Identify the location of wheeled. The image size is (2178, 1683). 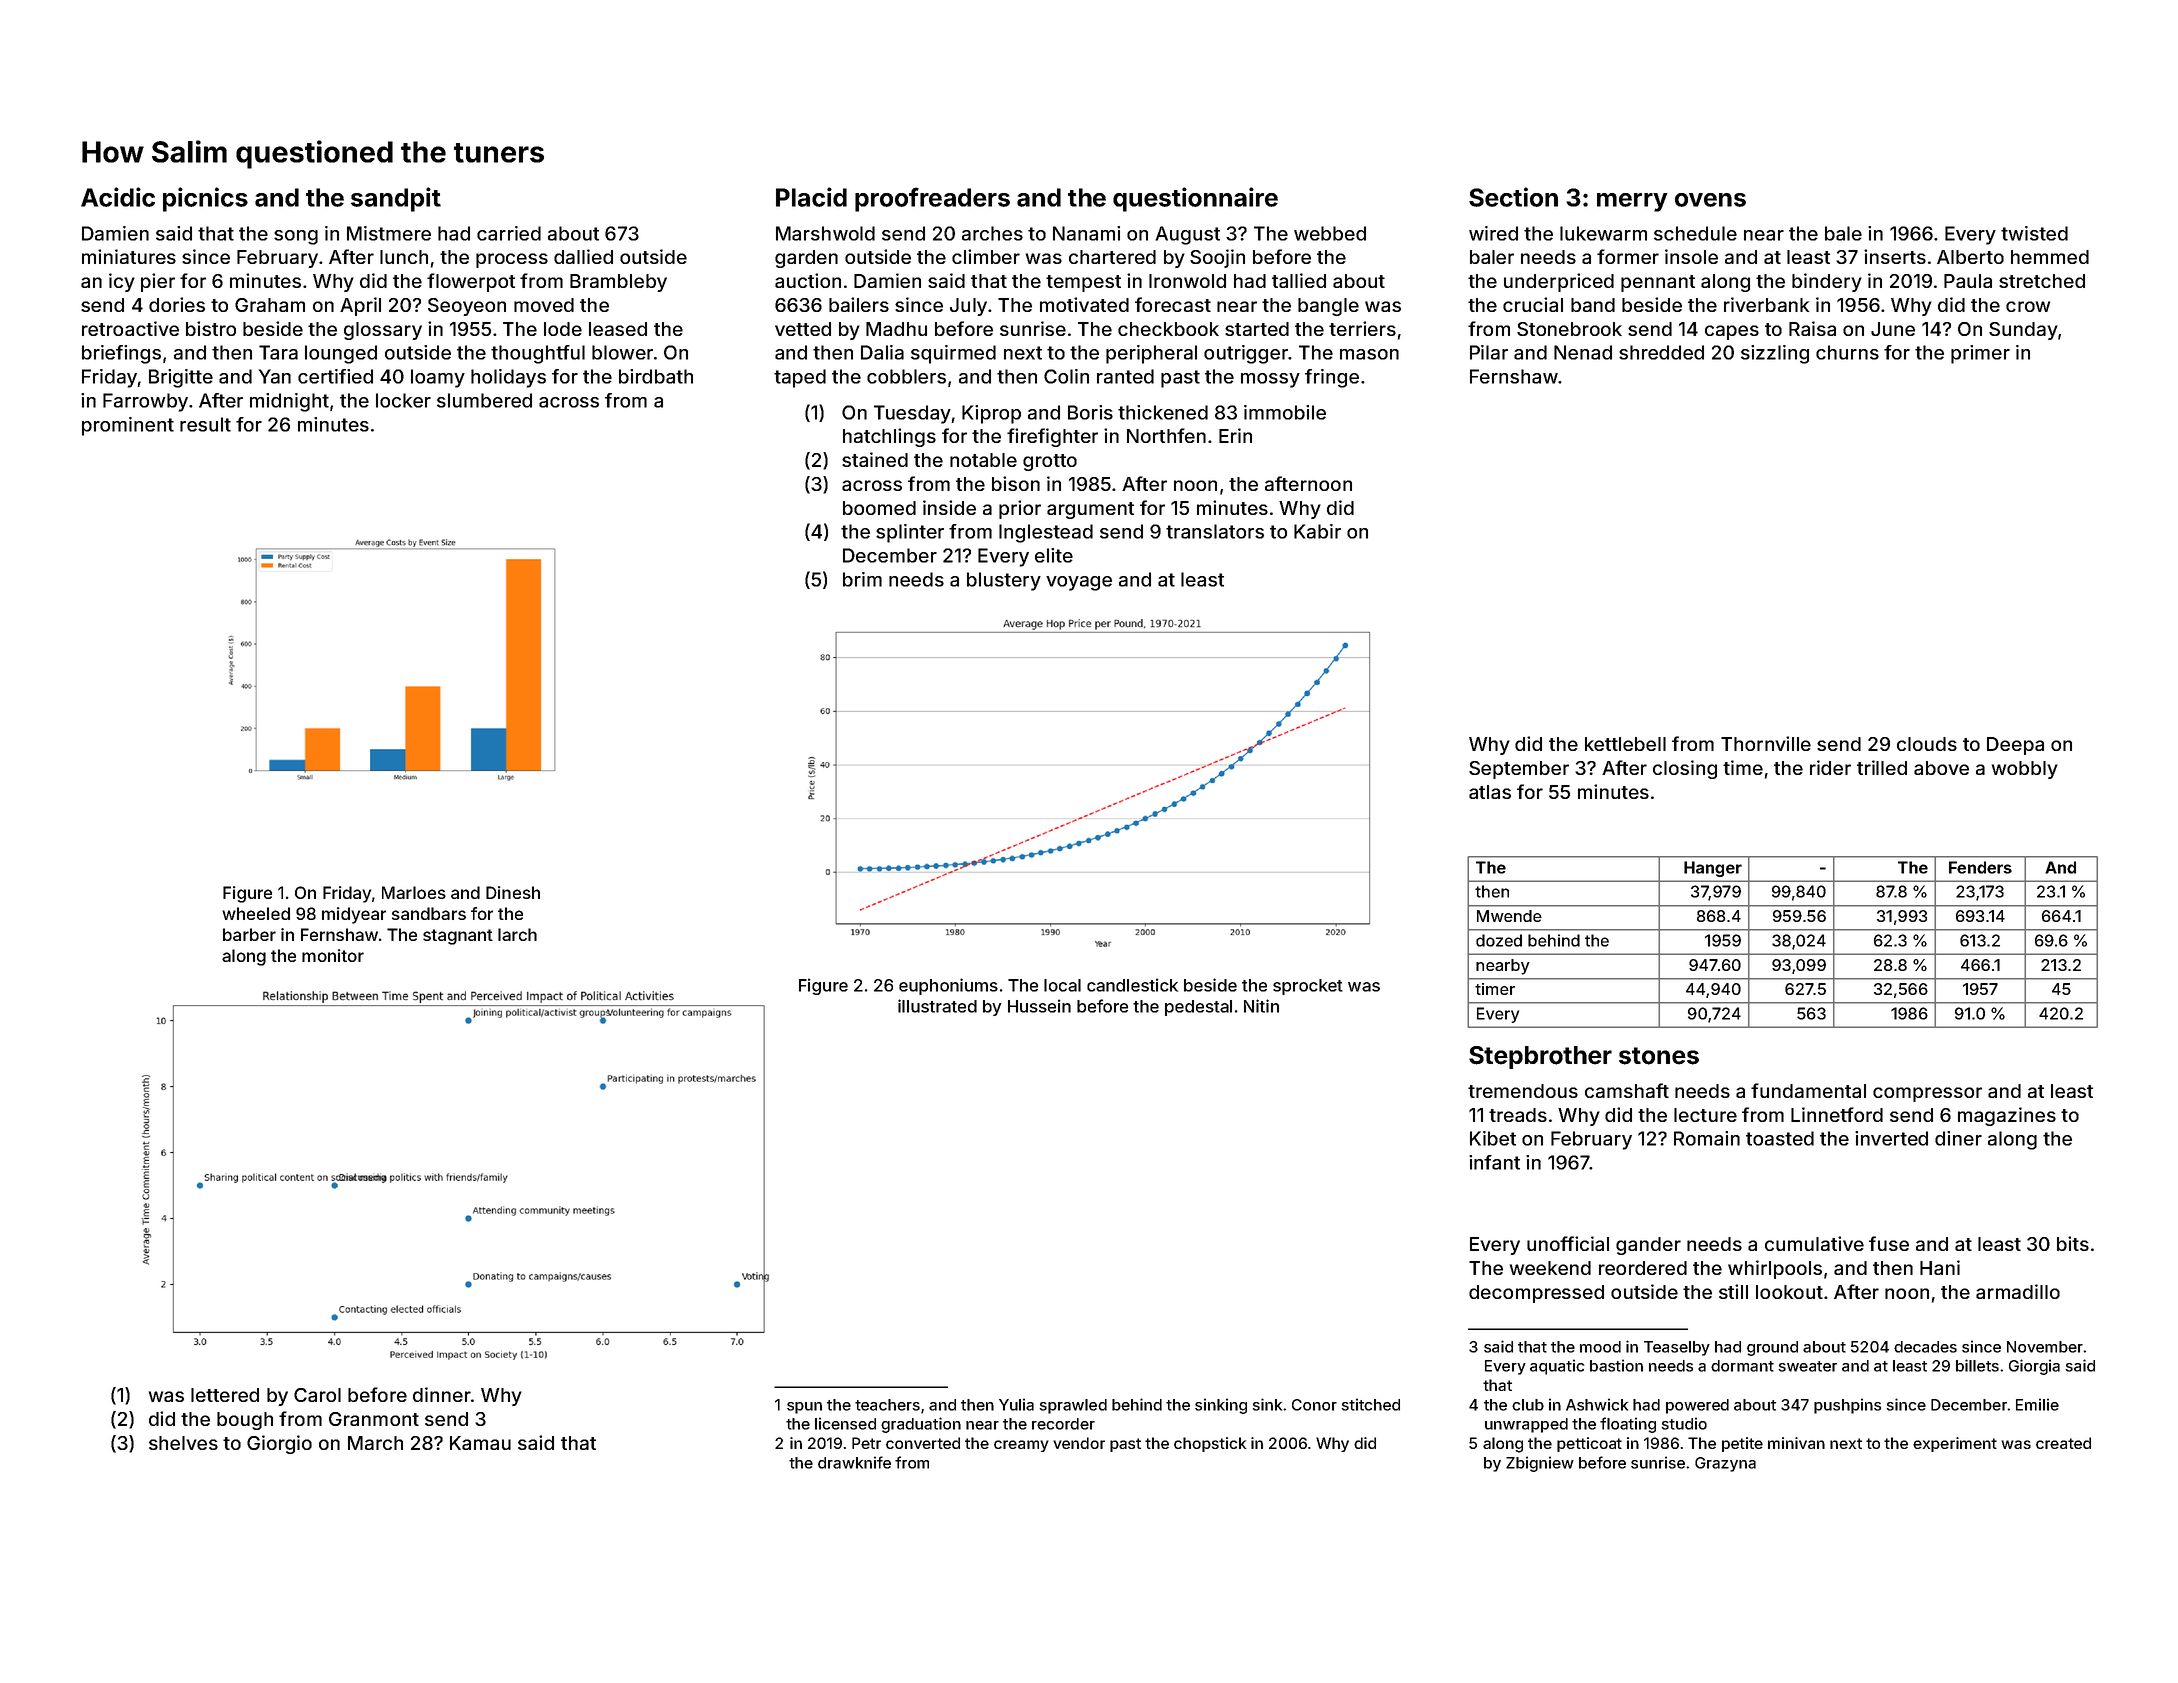
(256, 913).
